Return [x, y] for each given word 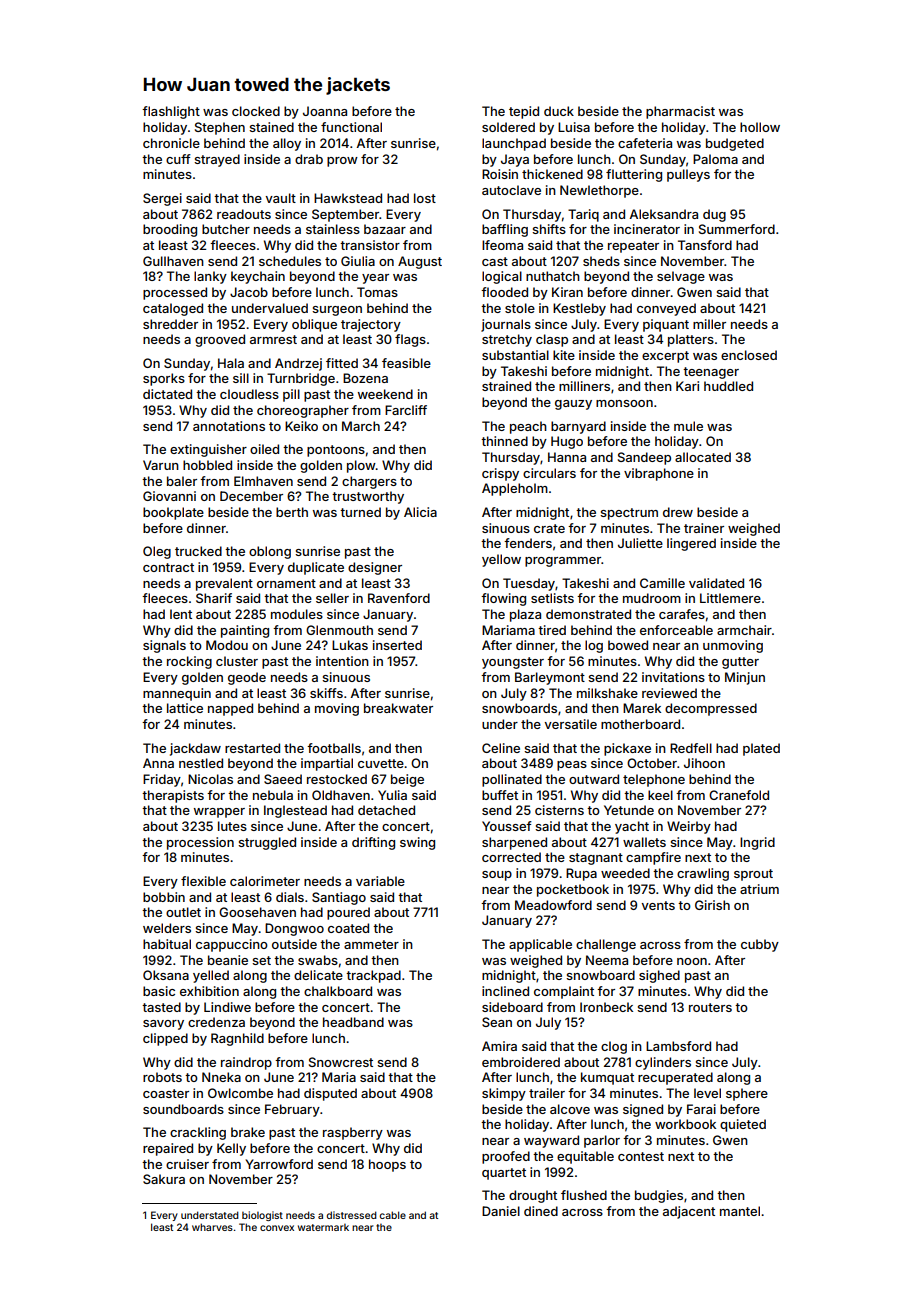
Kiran [567, 292]
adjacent [689, 1212]
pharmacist [680, 112]
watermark [323, 1227]
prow [342, 162]
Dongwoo [294, 929]
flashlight [171, 112]
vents [658, 905]
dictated [167, 394]
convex [277, 1228]
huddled [728, 386]
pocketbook [573, 890]
